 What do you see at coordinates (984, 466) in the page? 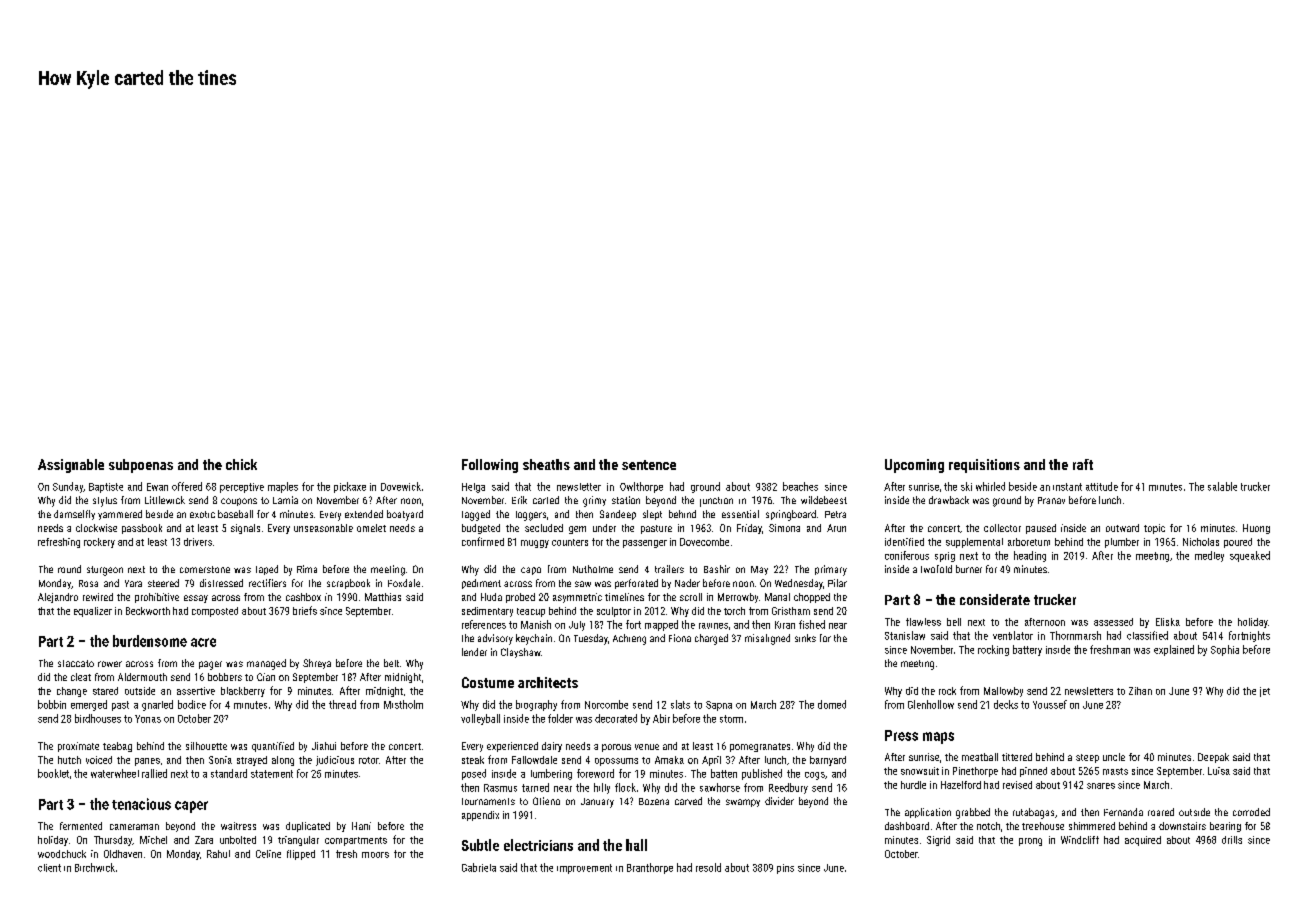
I see `requisitions` at bounding box center [984, 466].
